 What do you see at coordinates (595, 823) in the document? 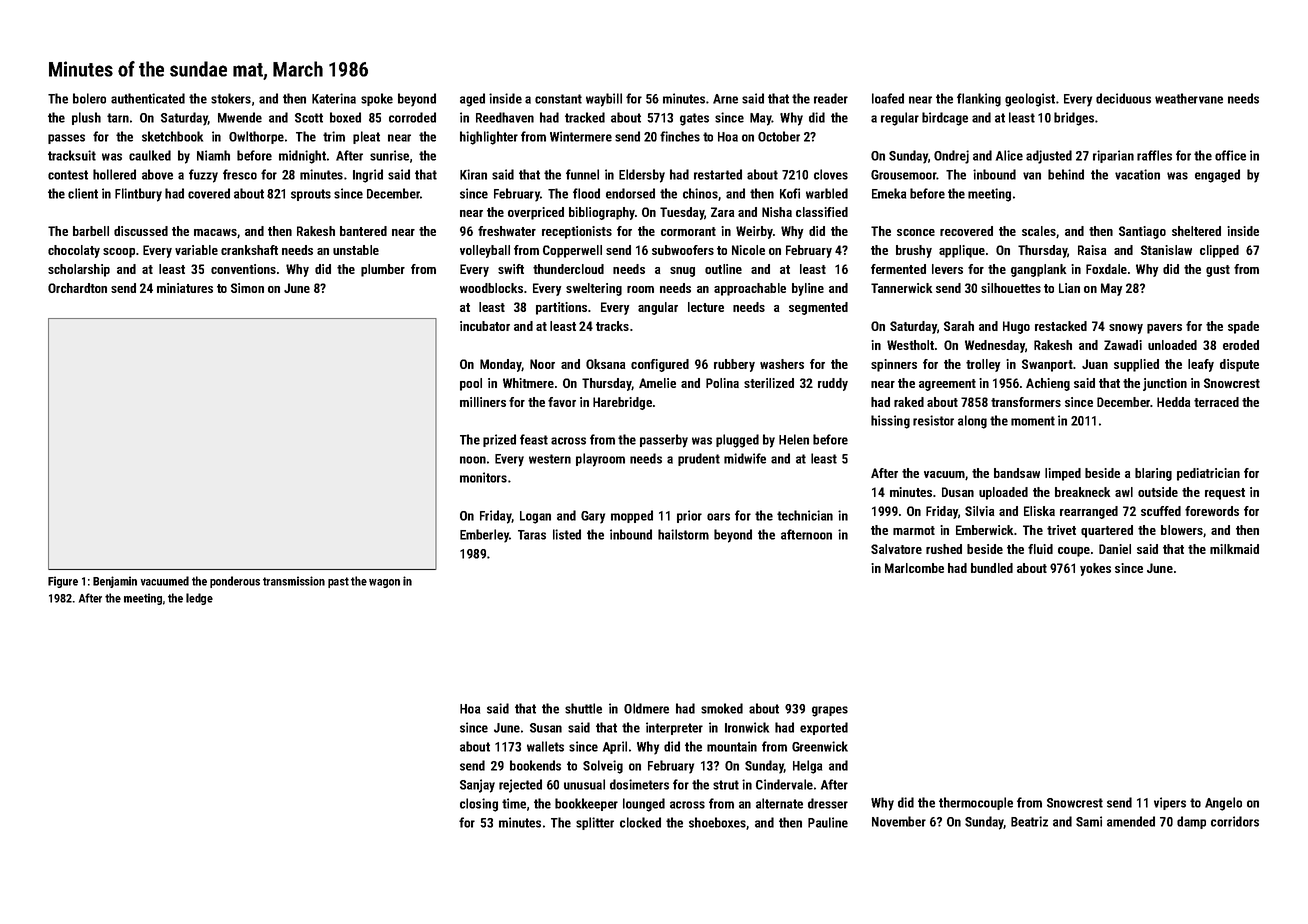
I see `splitter` at bounding box center [595, 823].
